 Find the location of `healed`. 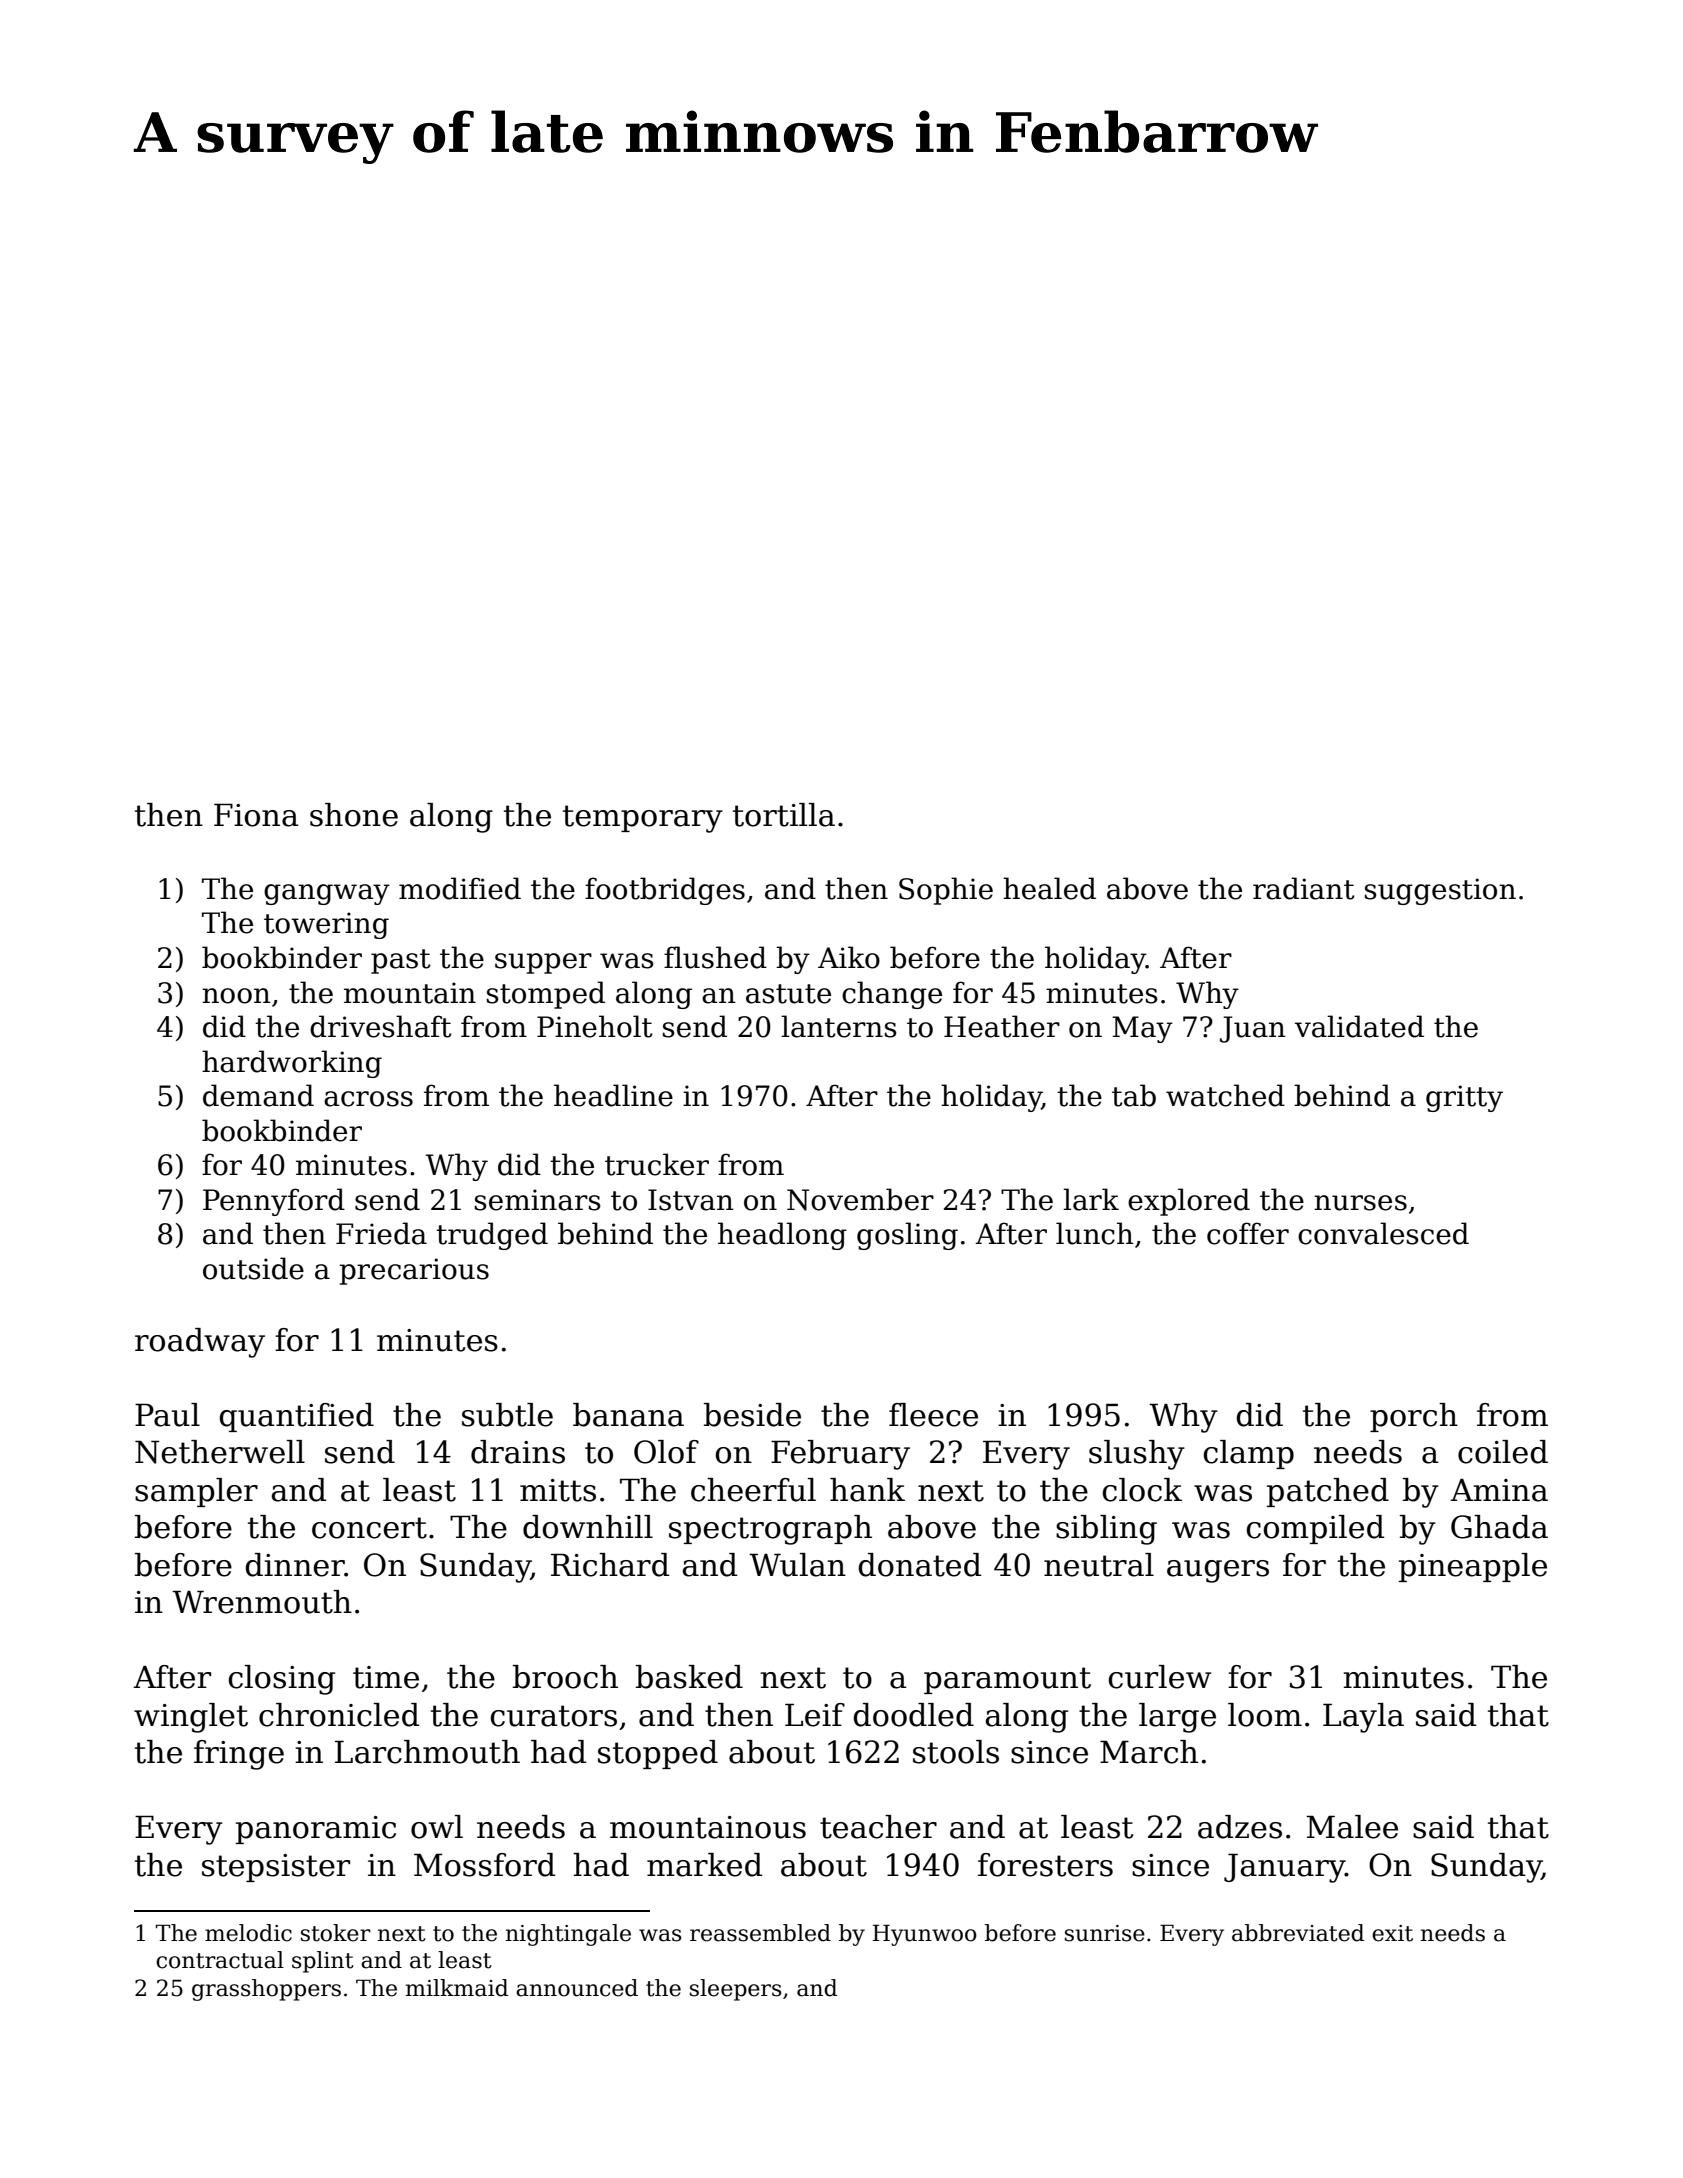

healed is located at coordinates (1049, 888).
